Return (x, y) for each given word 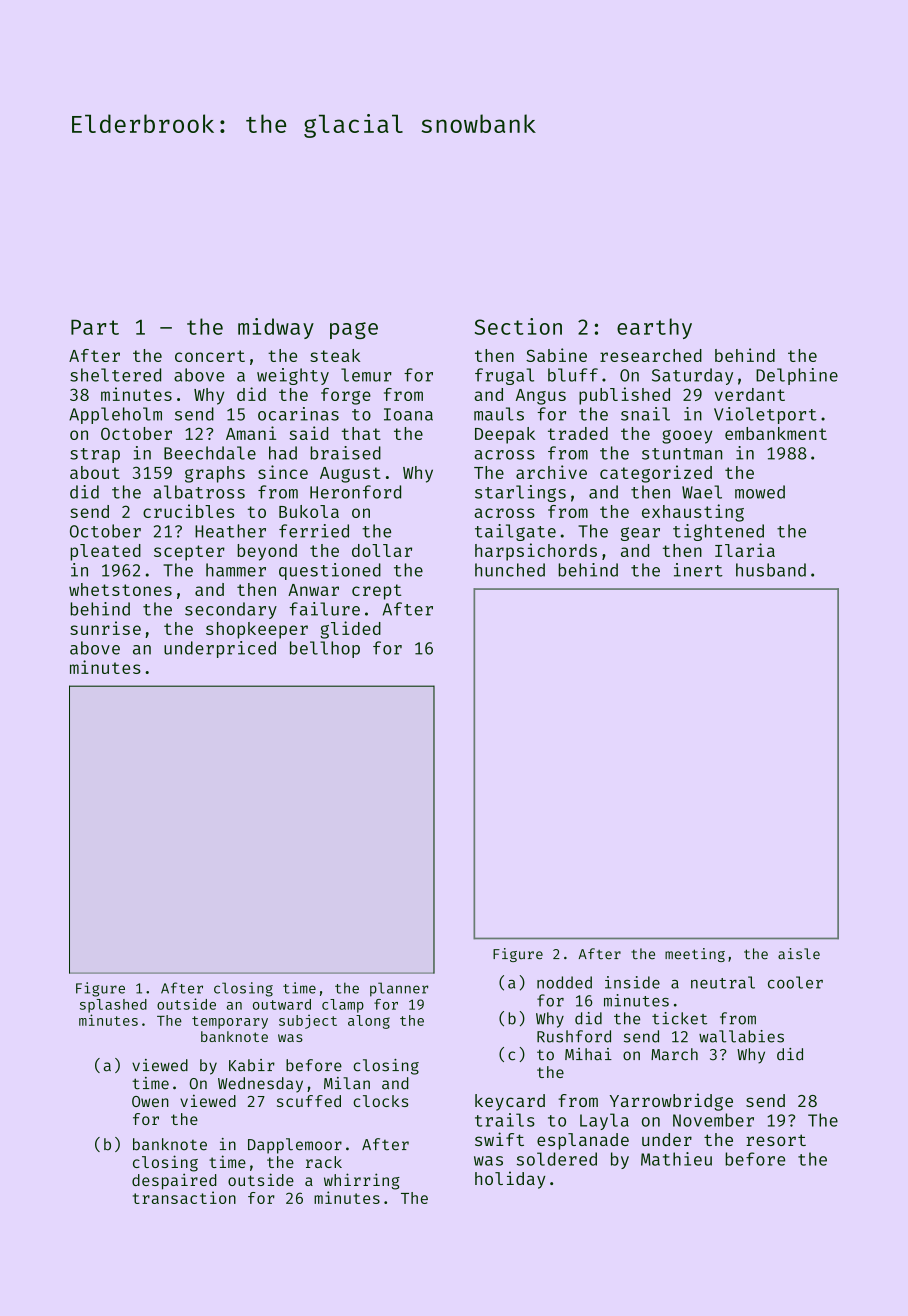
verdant (750, 394)
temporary (230, 1022)
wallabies (741, 1036)
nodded (564, 982)
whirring (362, 1181)
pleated (105, 552)
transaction (184, 1197)
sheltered (115, 375)
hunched (510, 570)
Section (518, 326)
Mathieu (676, 1159)
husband (771, 570)
